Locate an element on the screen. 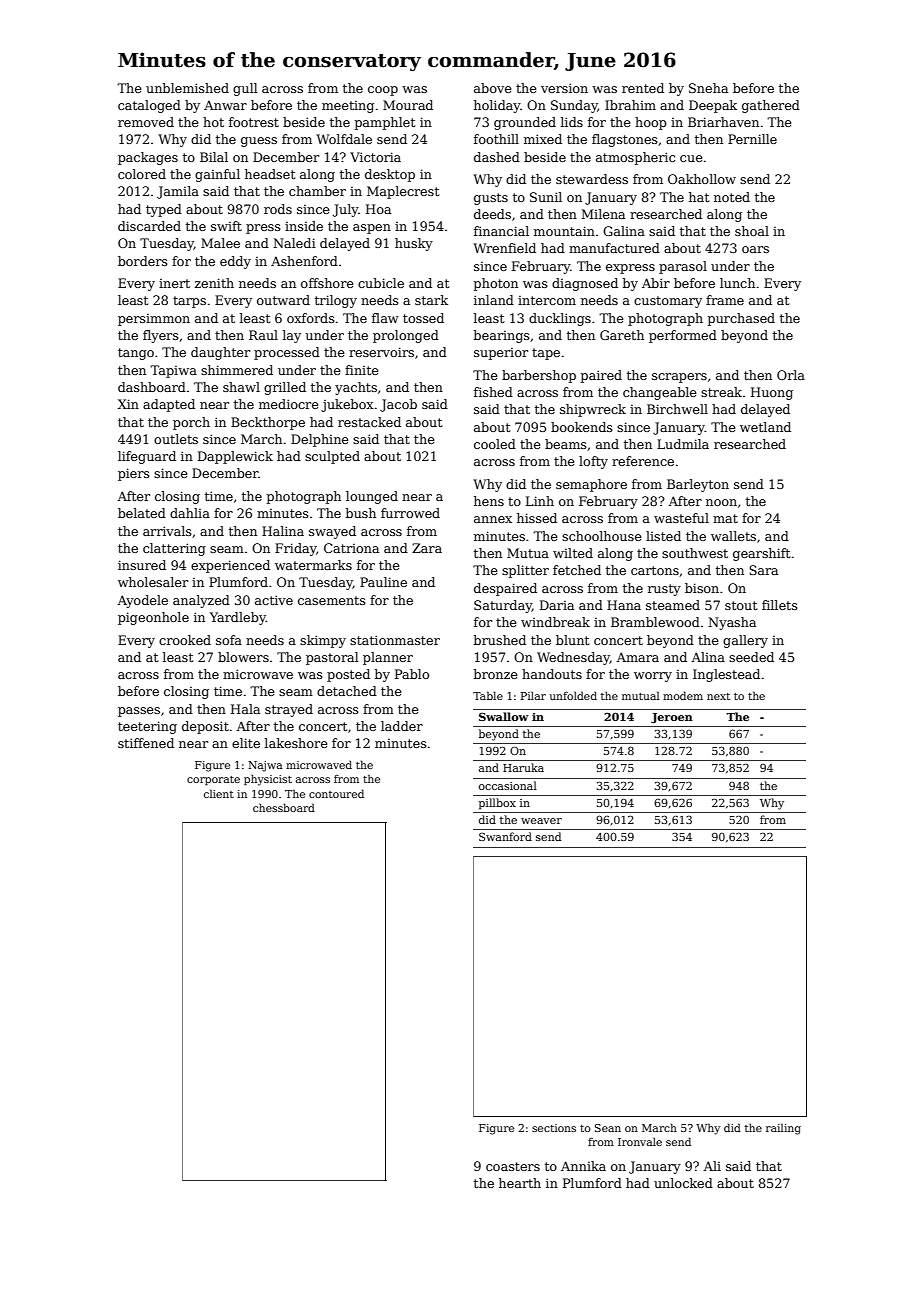 The height and width of the screenshot is (1308, 924). discarded is located at coordinates (149, 226).
